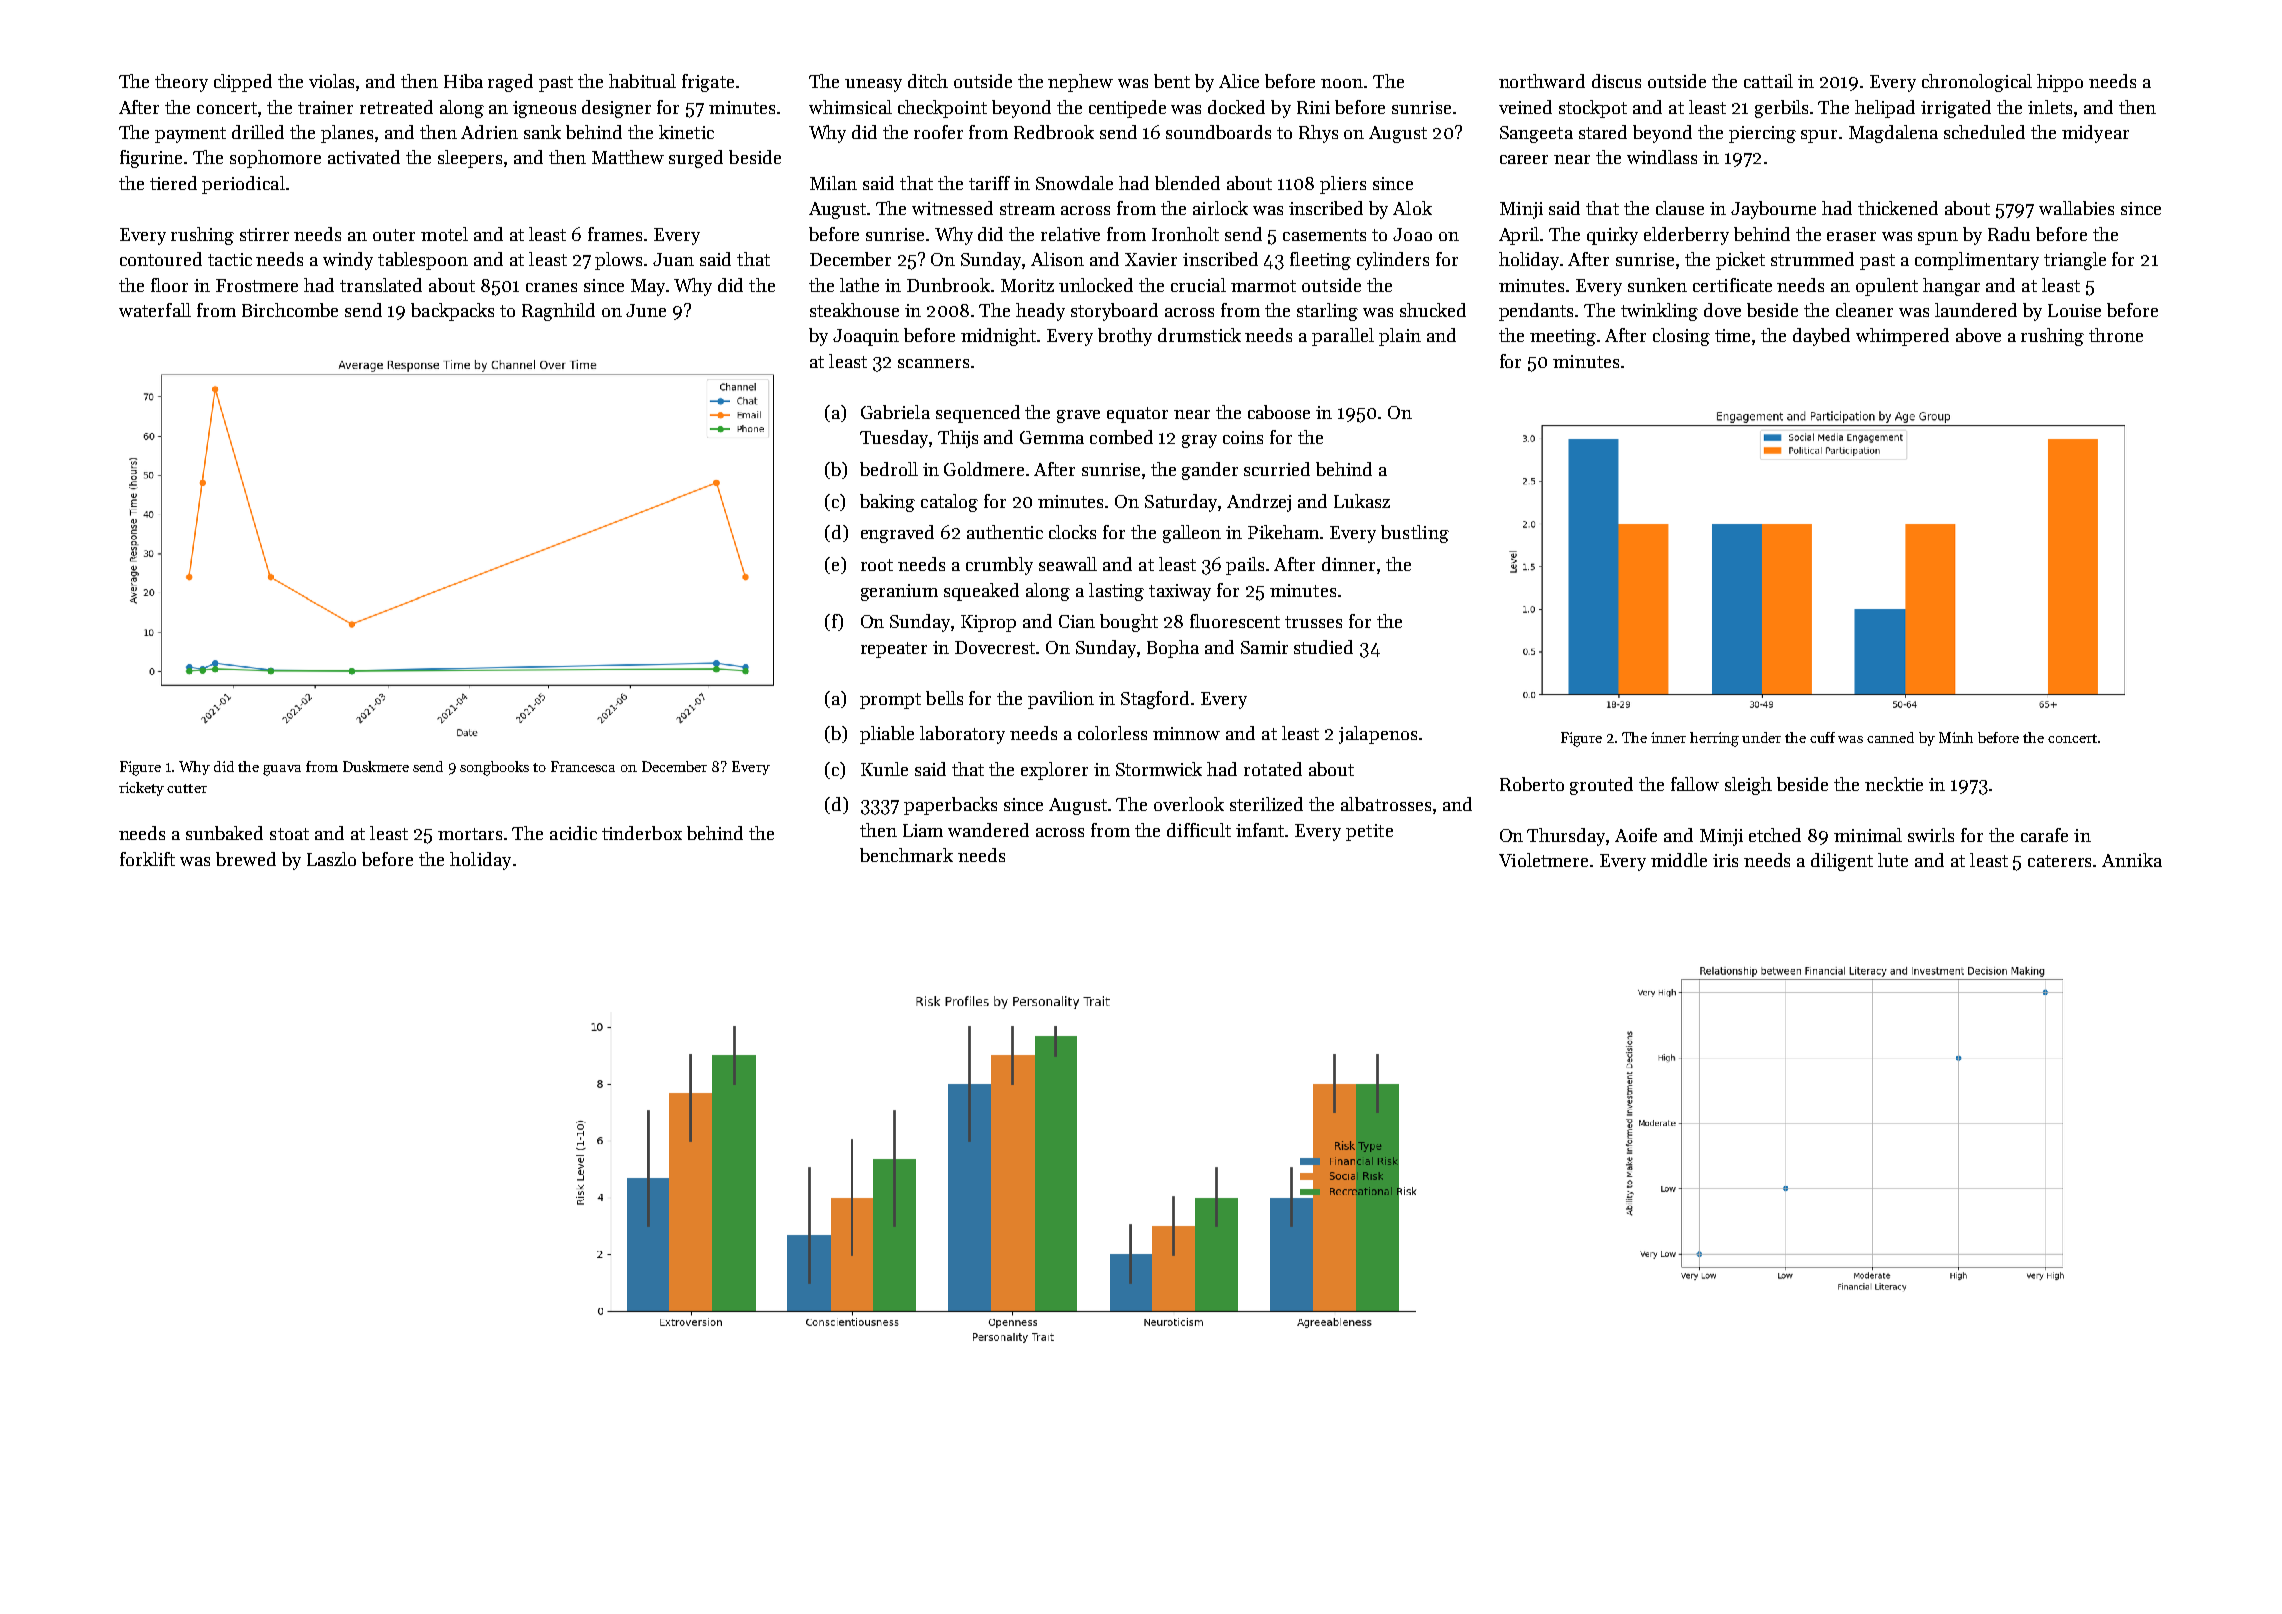  Describe the element at coordinates (938, 132) in the screenshot. I see `roofer` at that location.
